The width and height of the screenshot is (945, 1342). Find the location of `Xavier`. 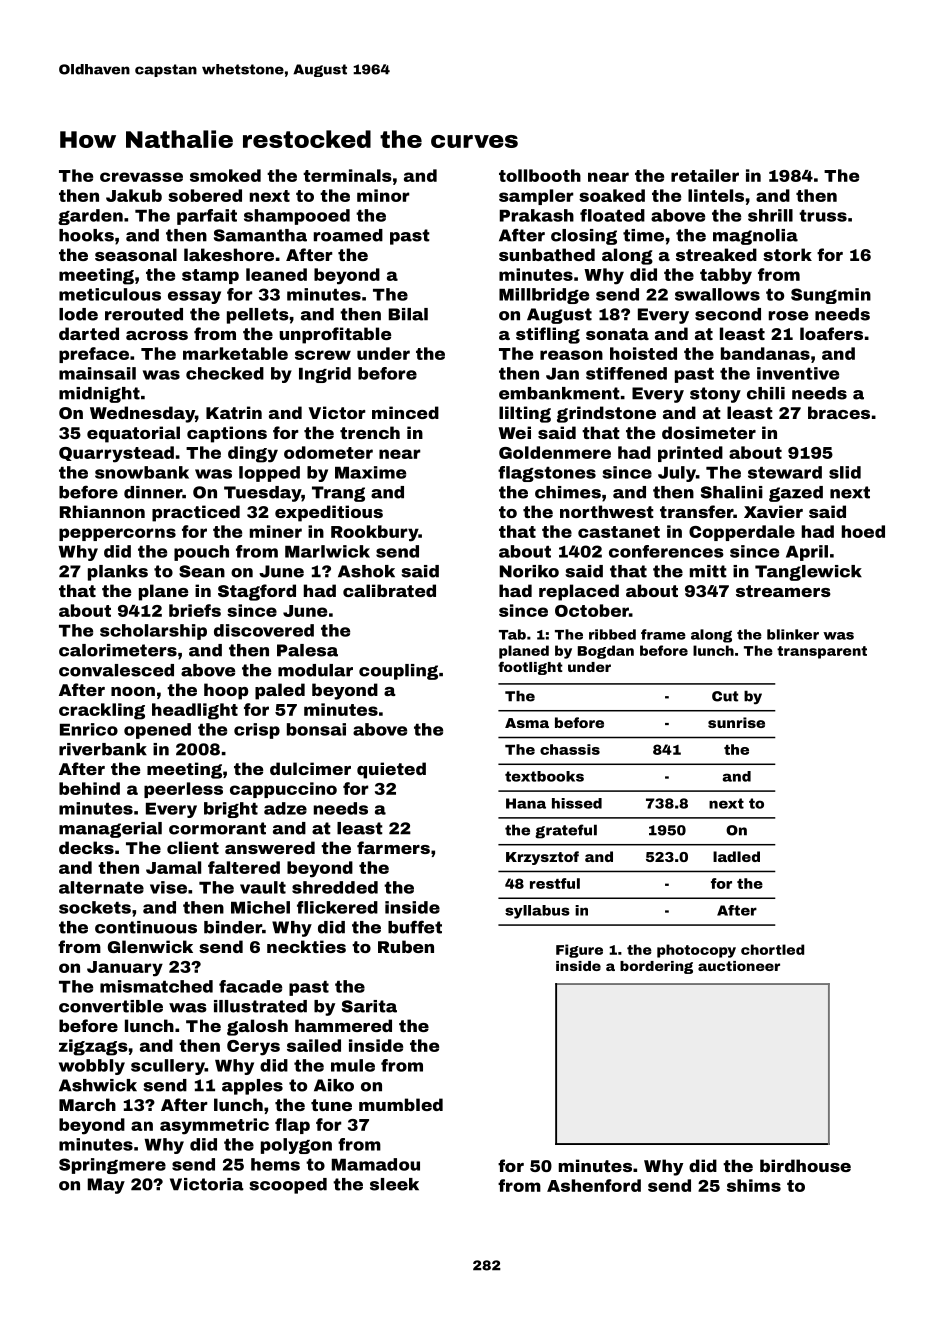

Xavier is located at coordinates (773, 511).
